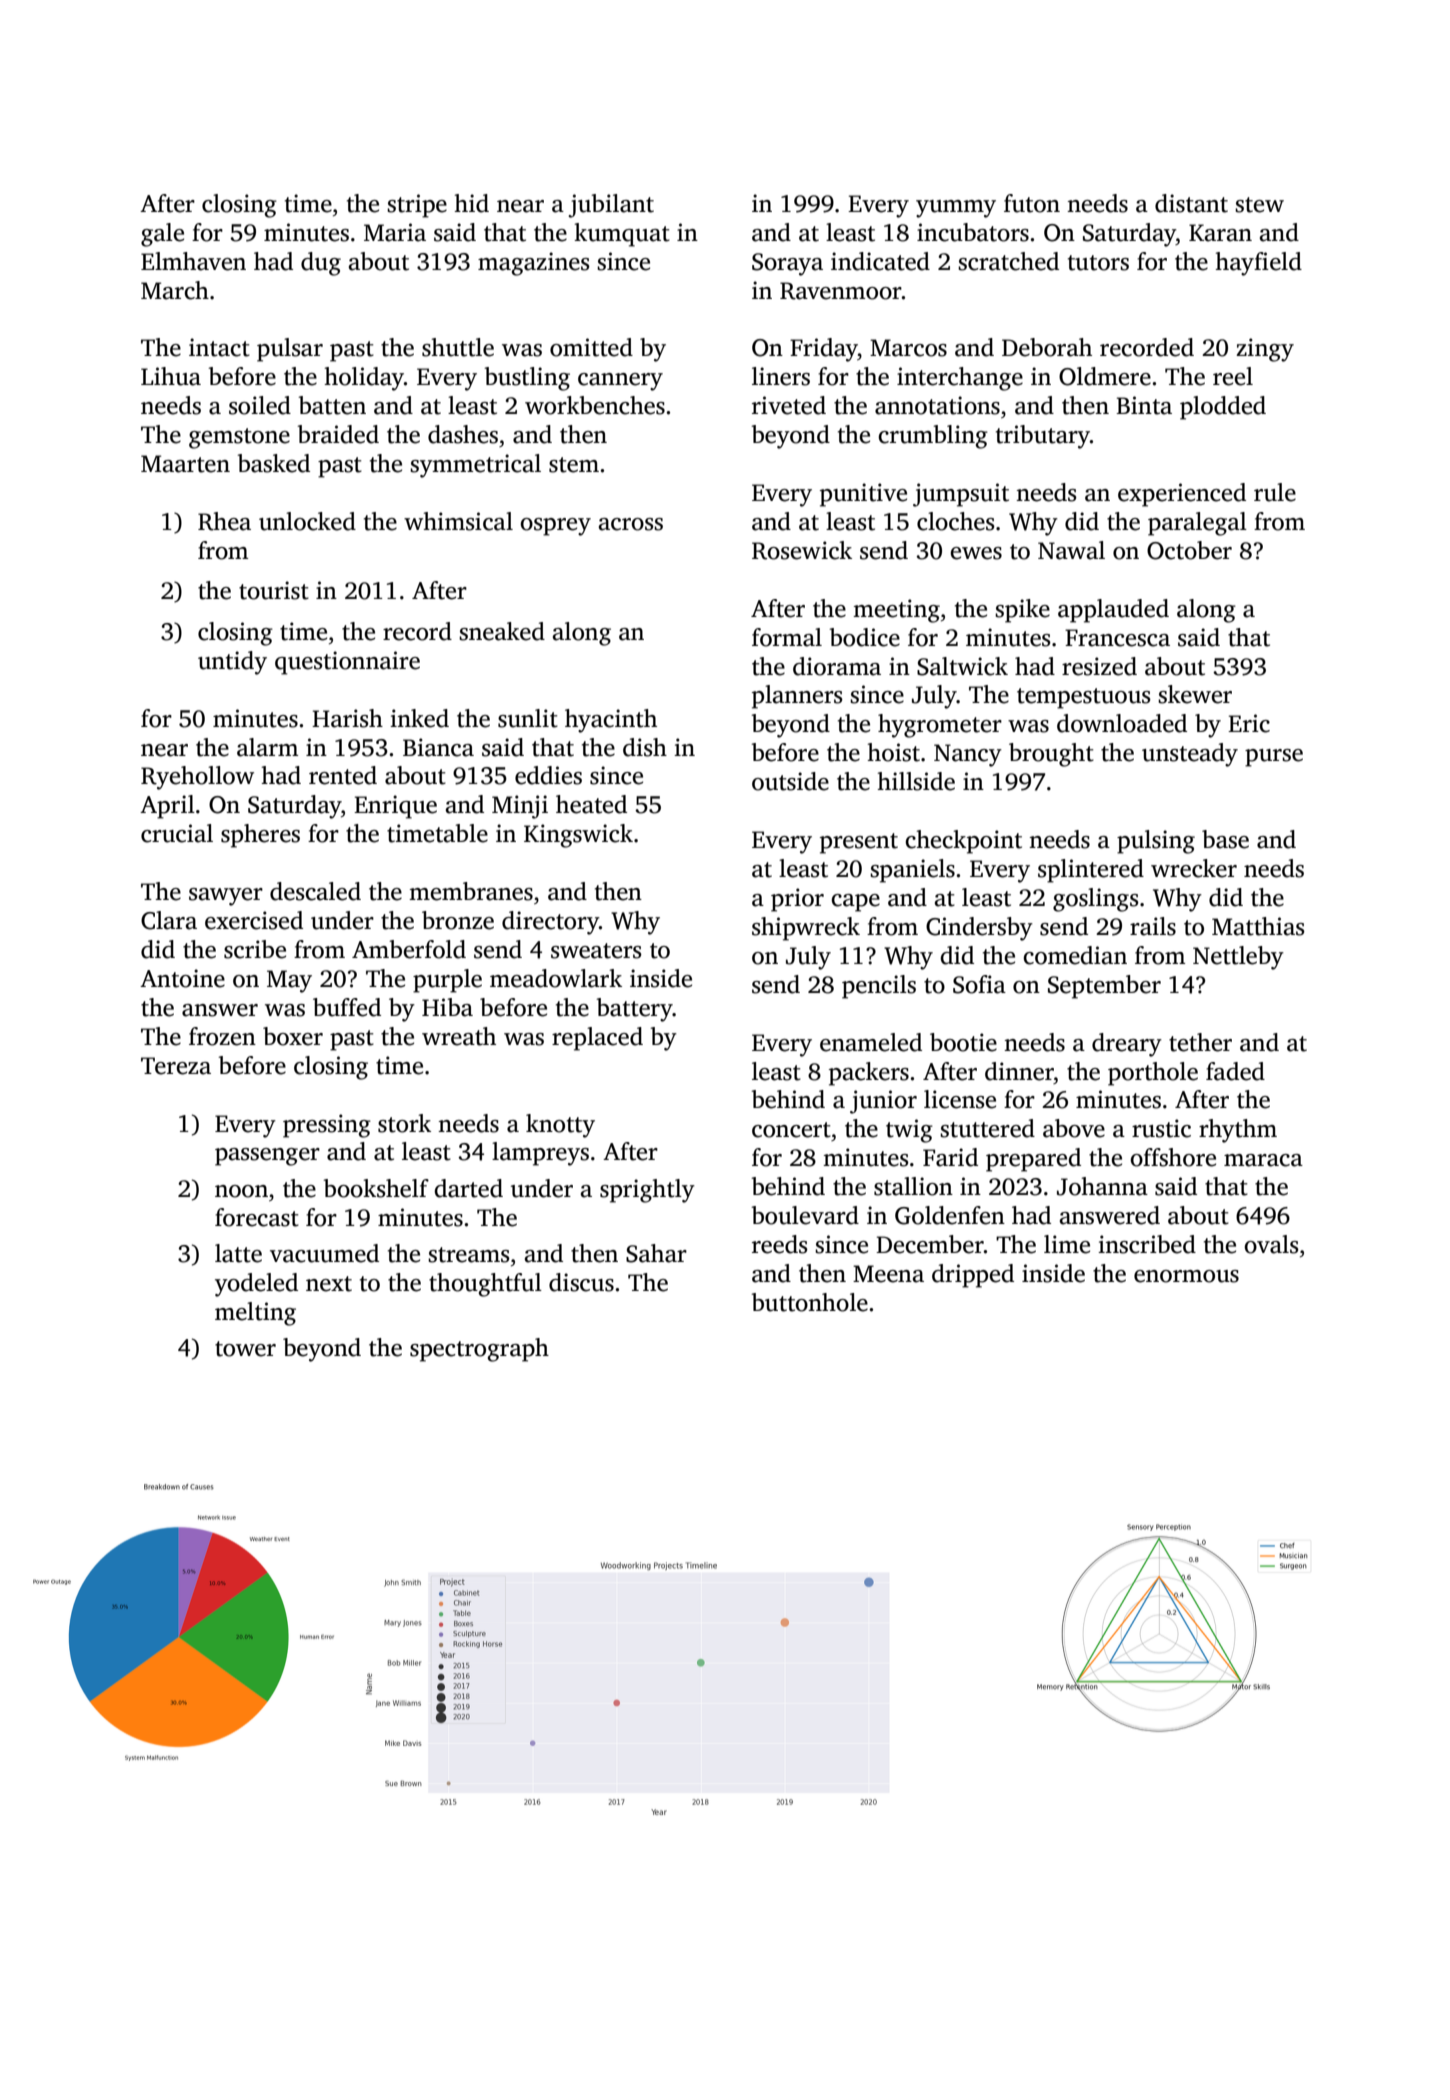 This screenshot has width=1450, height=2100. I want to click on hayfield, so click(1258, 264).
